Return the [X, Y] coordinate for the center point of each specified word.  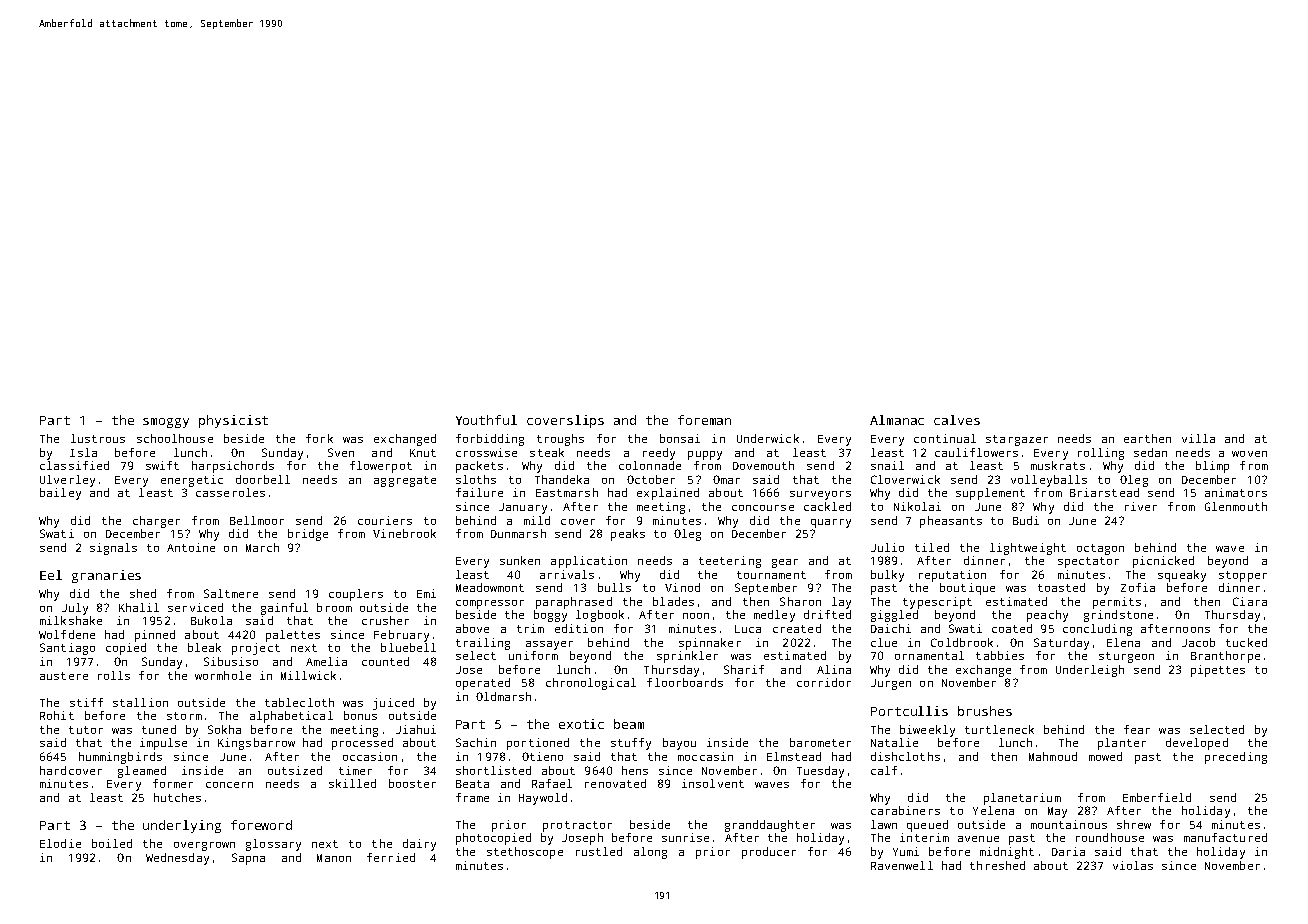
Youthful [486, 420]
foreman [704, 420]
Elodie [60, 843]
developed [1197, 744]
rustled [599, 851]
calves [957, 420]
